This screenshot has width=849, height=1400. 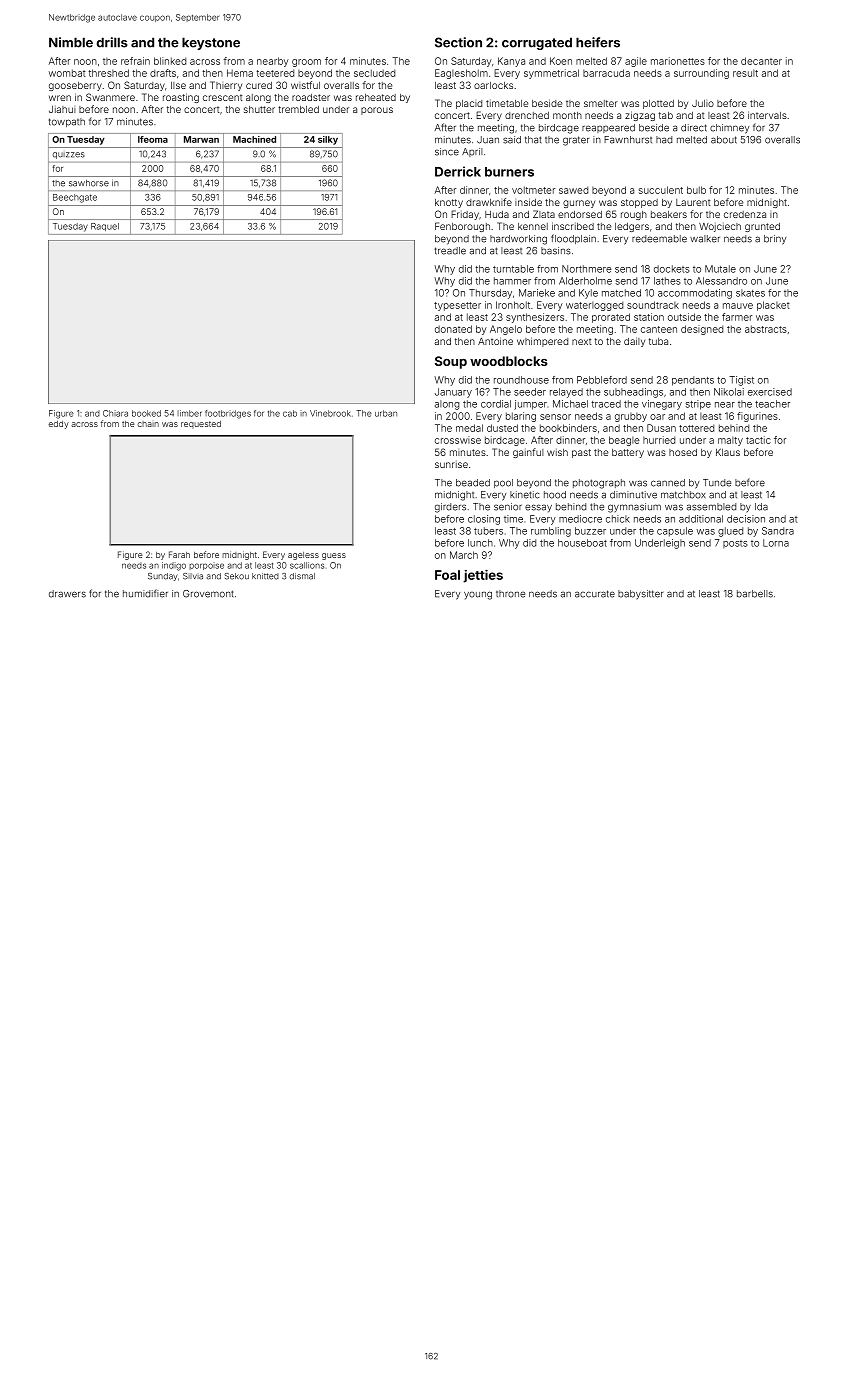 I want to click on ageless, so click(x=303, y=556).
